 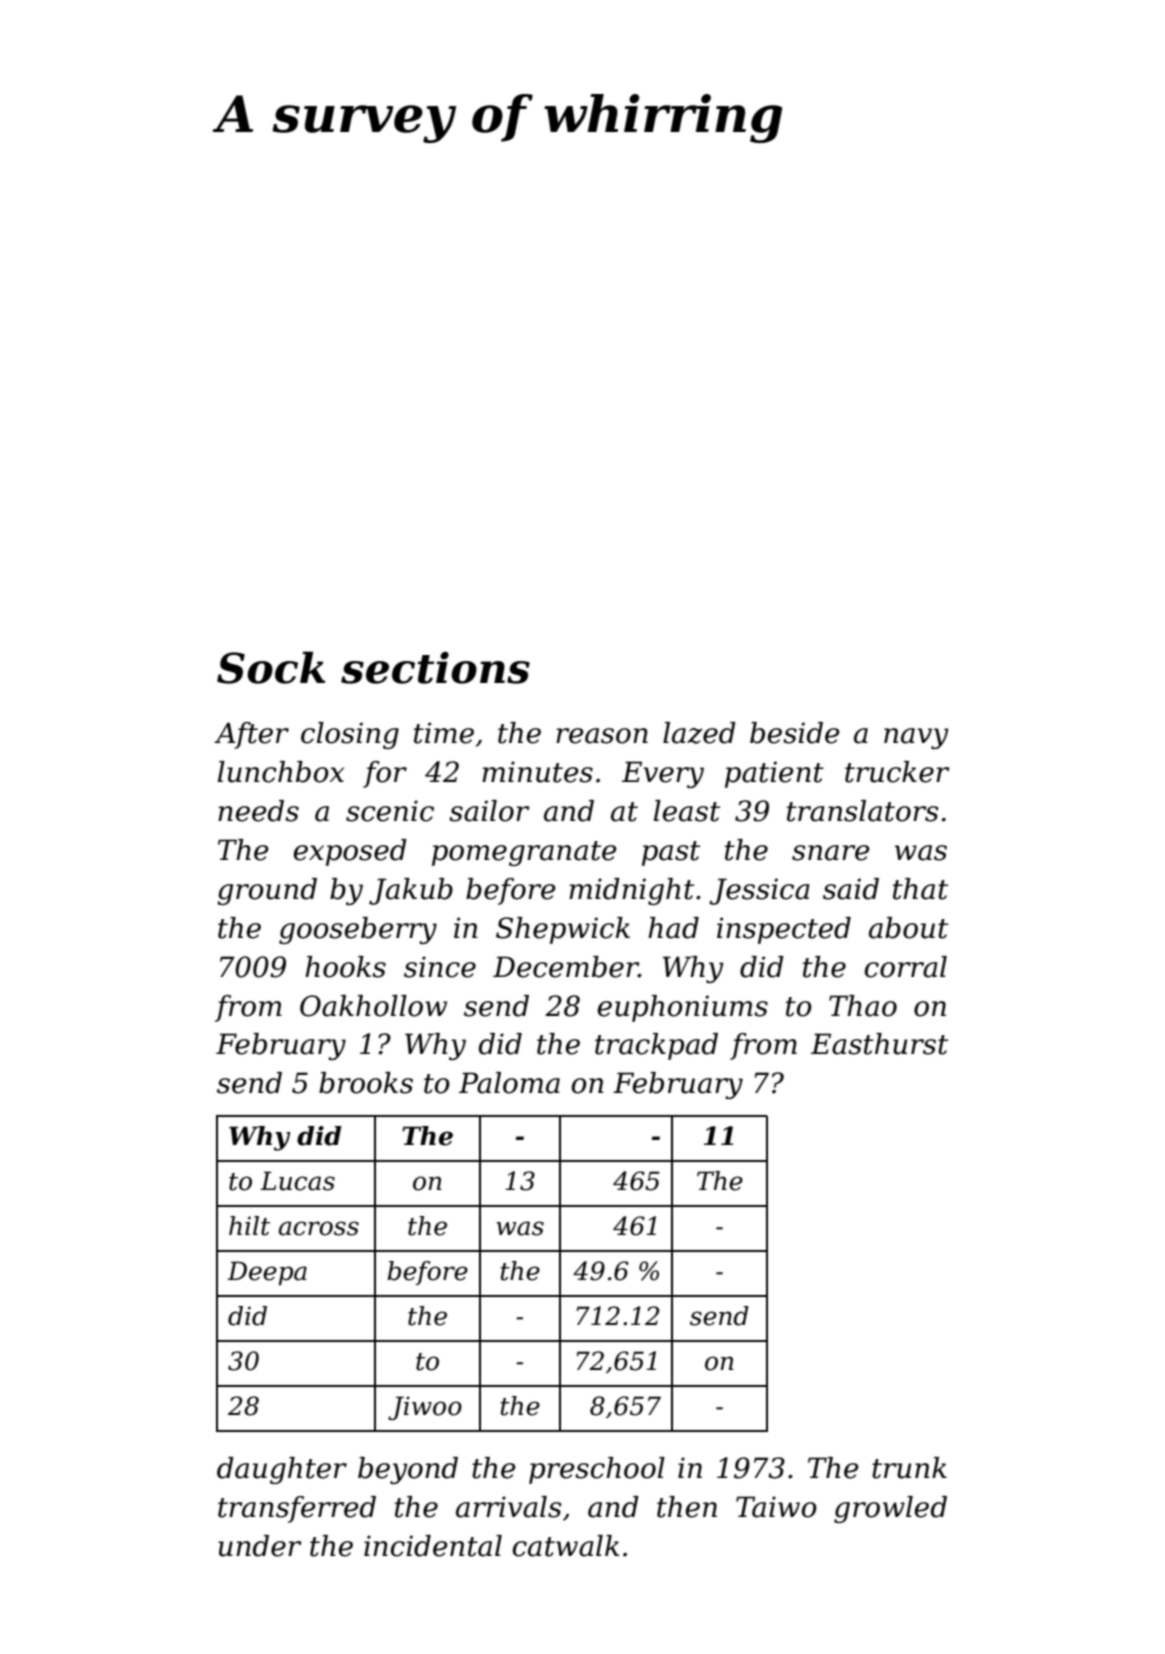 I want to click on euphoniums, so click(x=683, y=1008).
